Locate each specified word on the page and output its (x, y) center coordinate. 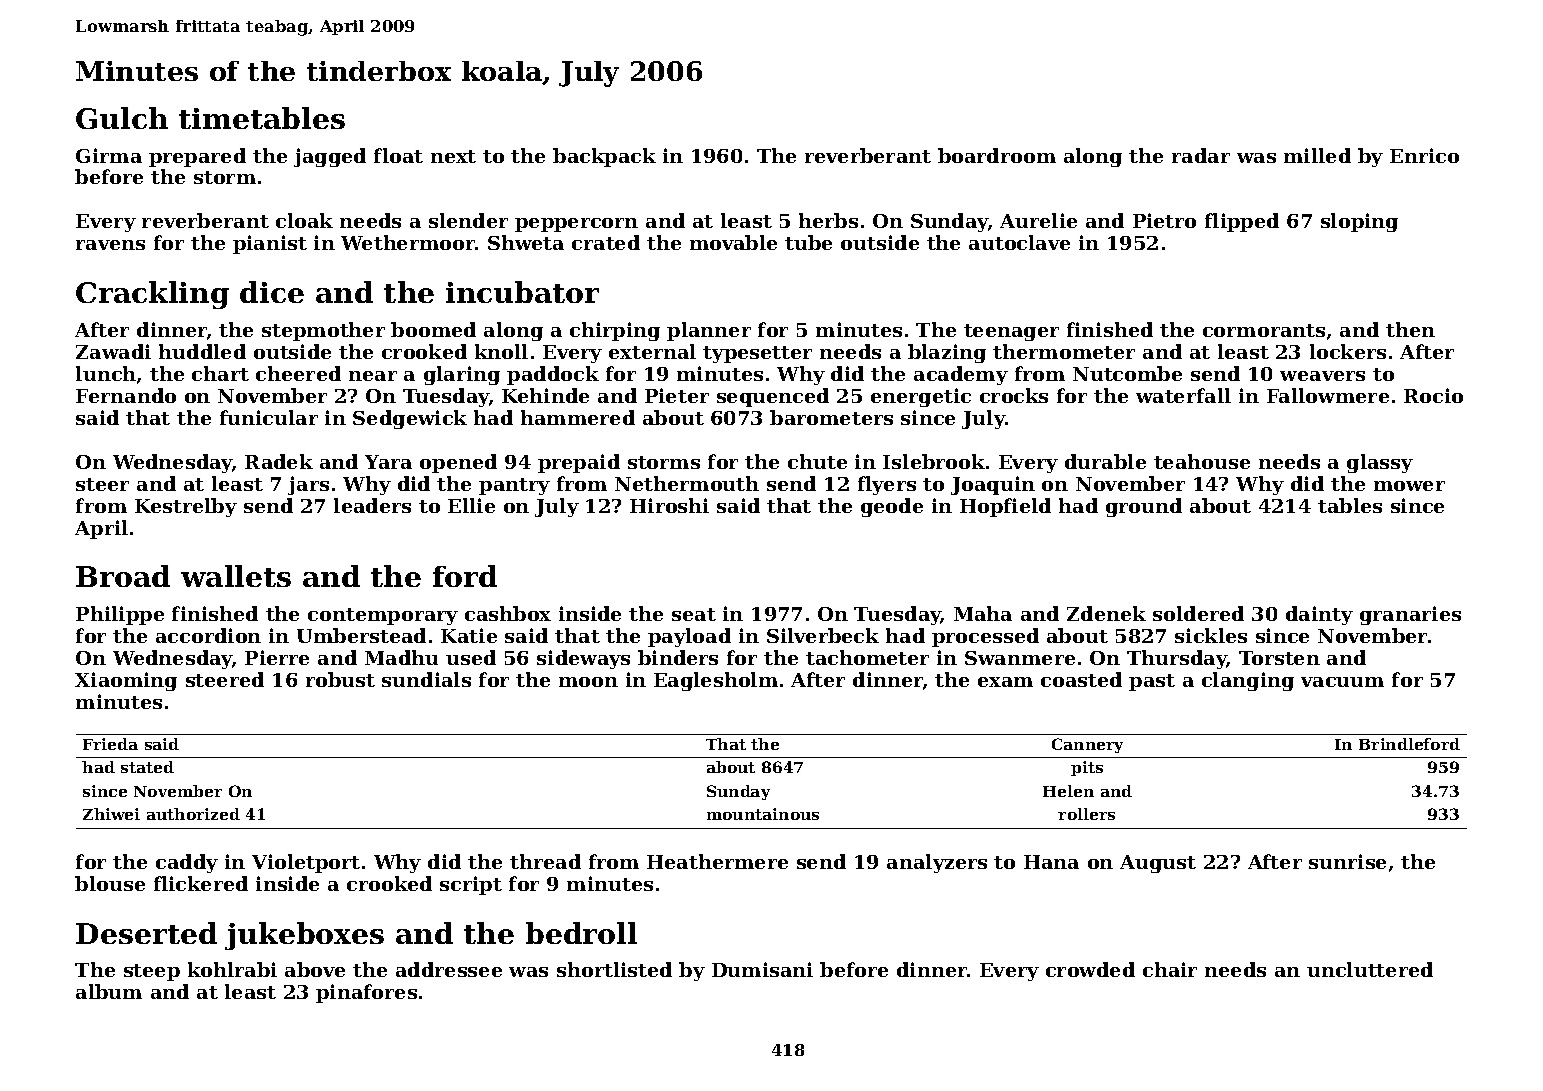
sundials (426, 679)
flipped (1242, 222)
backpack (604, 157)
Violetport (306, 863)
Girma (109, 155)
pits (1087, 768)
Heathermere (717, 861)
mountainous (763, 814)
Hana (1051, 862)
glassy (1380, 463)
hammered (578, 417)
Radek (279, 461)
